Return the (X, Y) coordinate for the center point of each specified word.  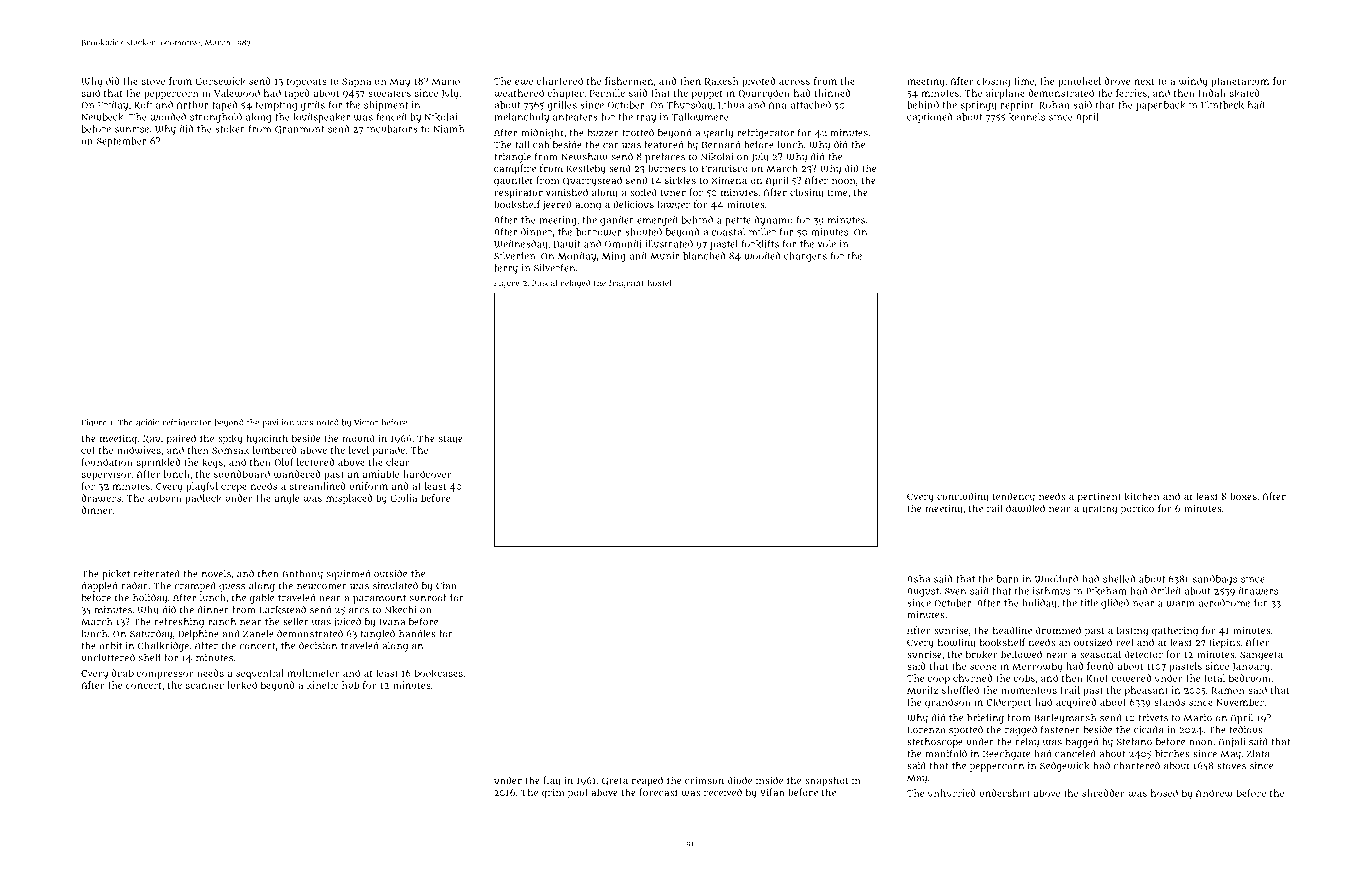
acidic (147, 422)
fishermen (629, 81)
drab (123, 673)
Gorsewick (220, 81)
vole (826, 244)
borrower (598, 232)
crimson (704, 780)
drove (1117, 81)
